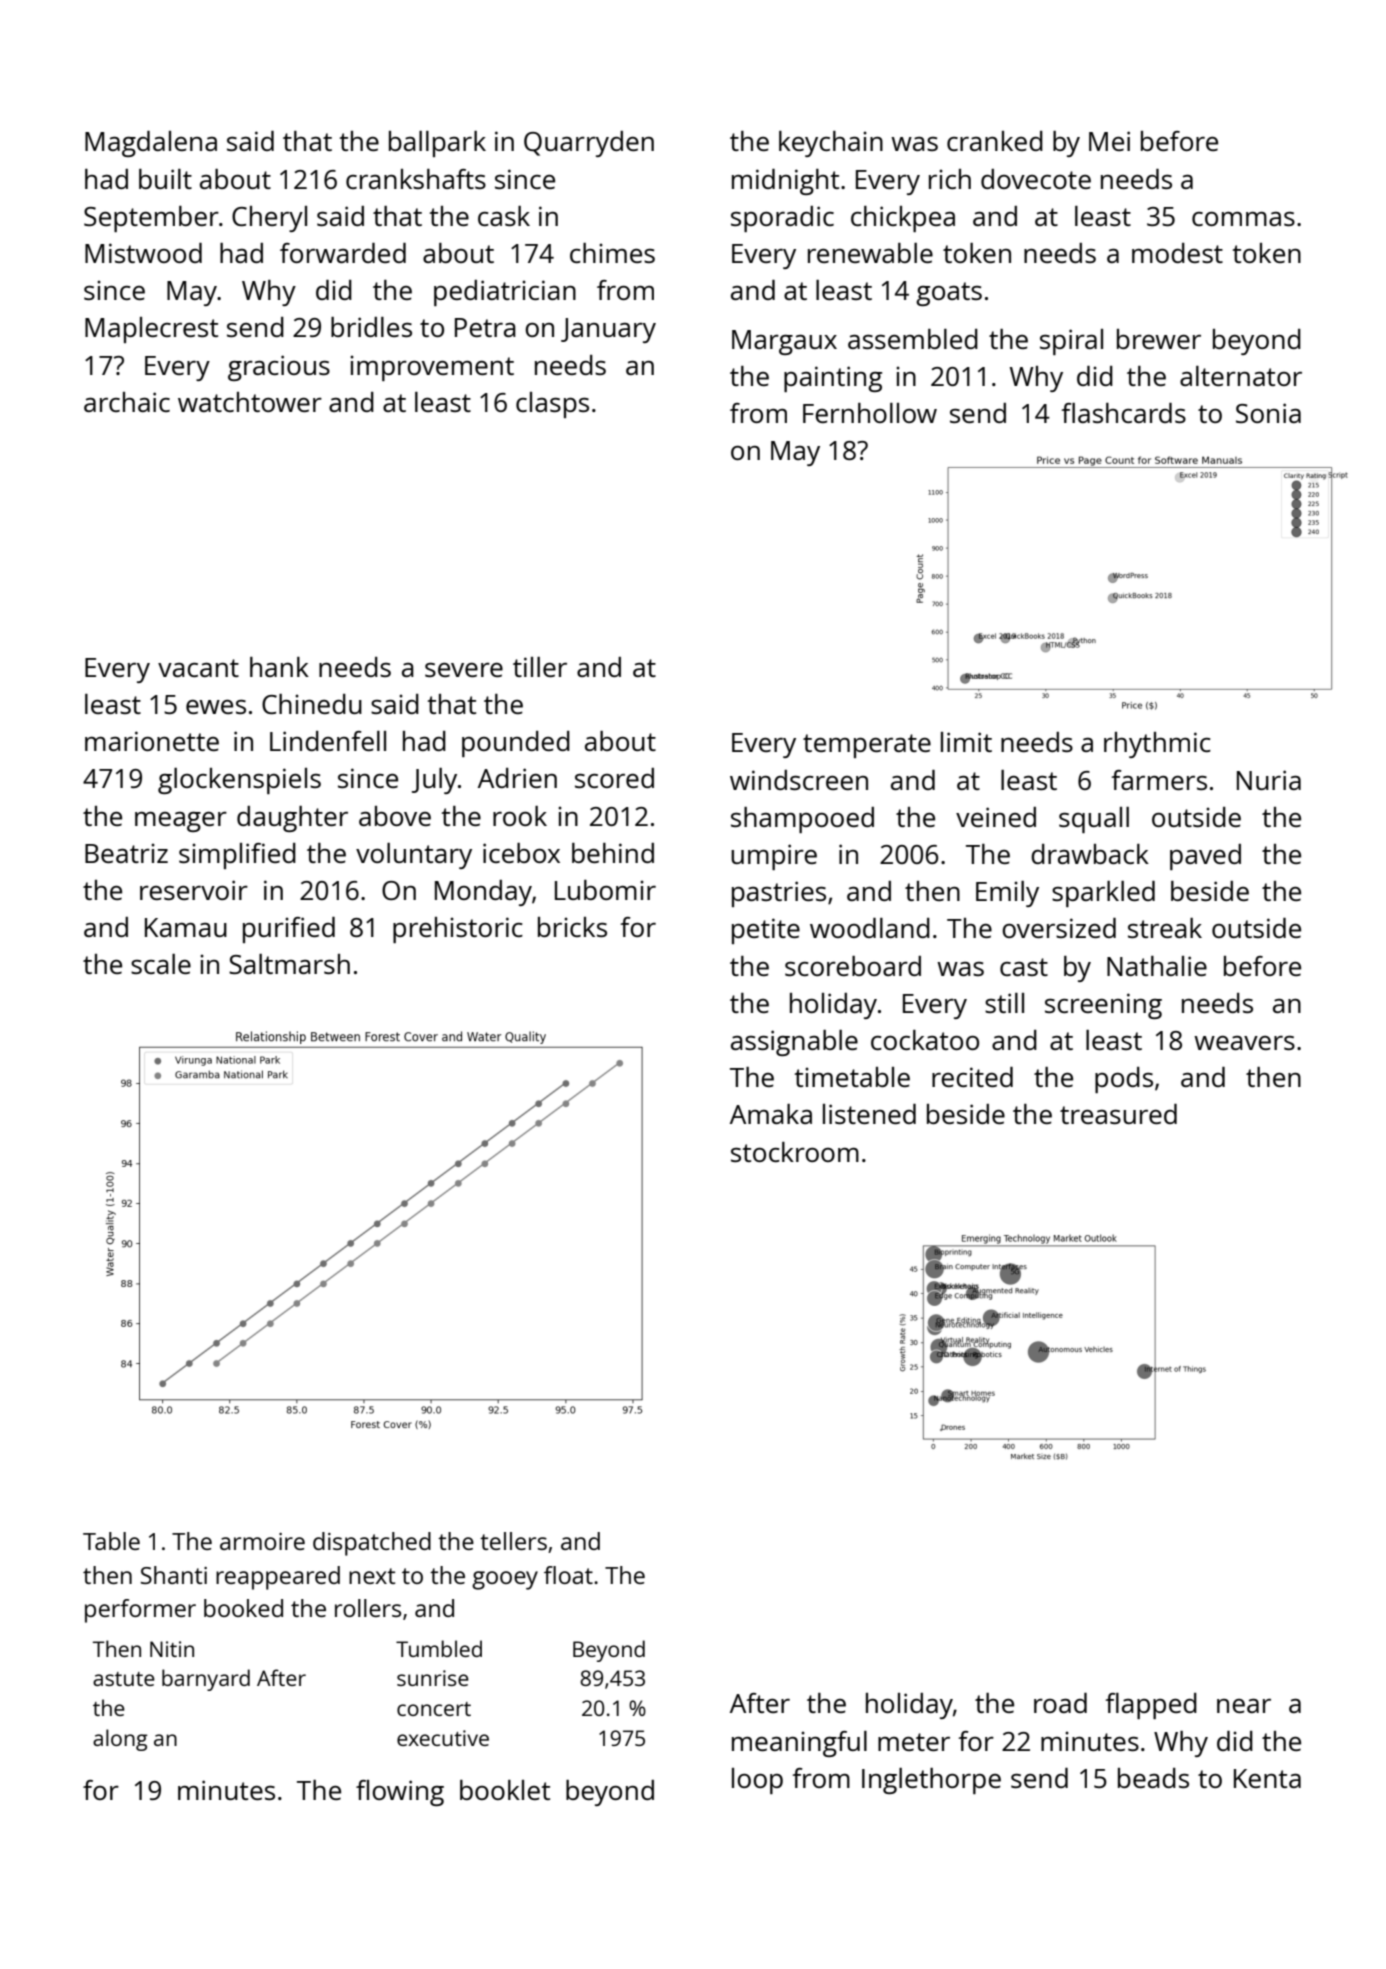 The height and width of the image is (1969, 1386). Describe the element at coordinates (784, 342) in the image. I see `Margaux` at that location.
